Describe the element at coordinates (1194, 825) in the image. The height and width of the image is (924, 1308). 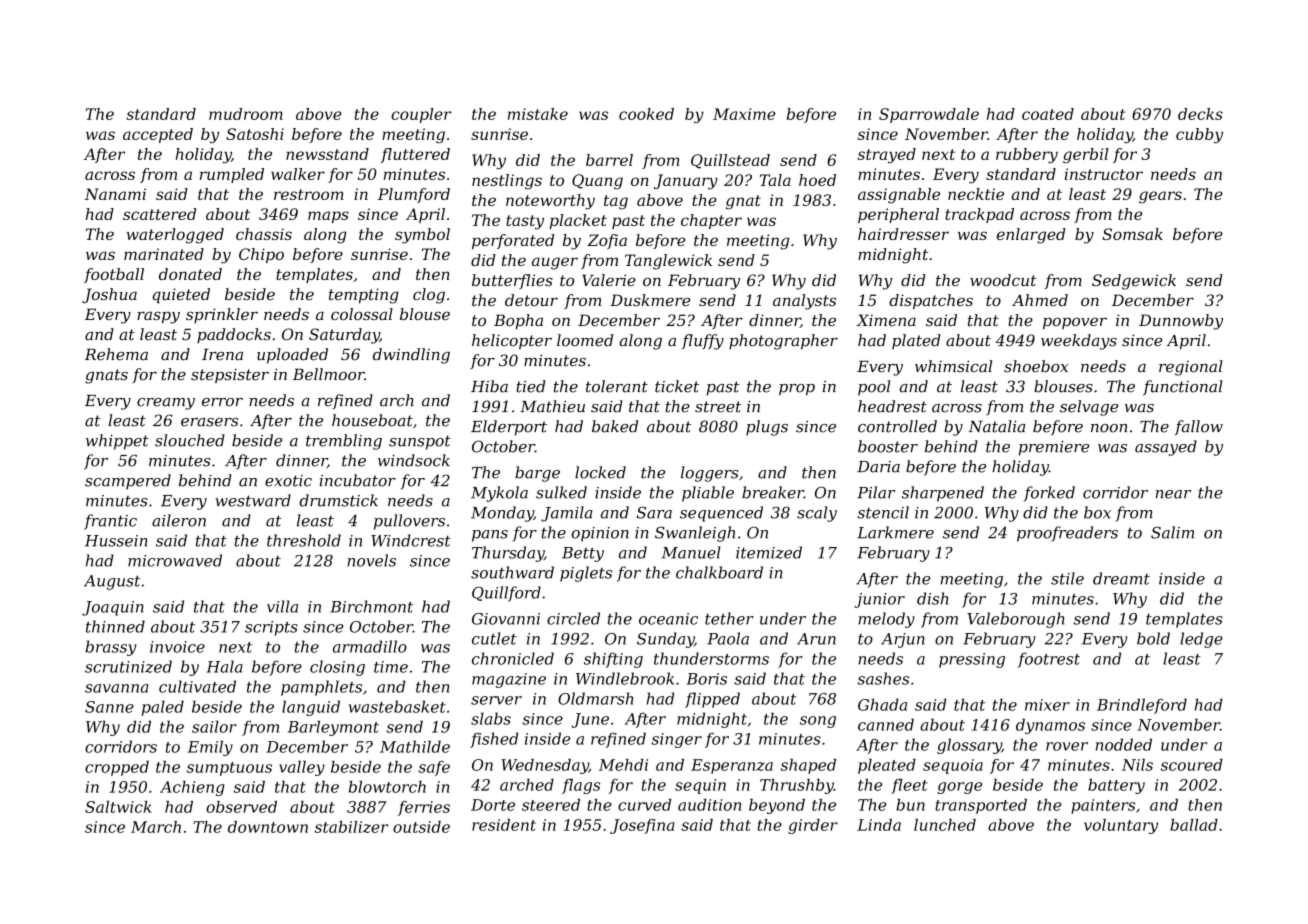
I see `ballad` at that location.
